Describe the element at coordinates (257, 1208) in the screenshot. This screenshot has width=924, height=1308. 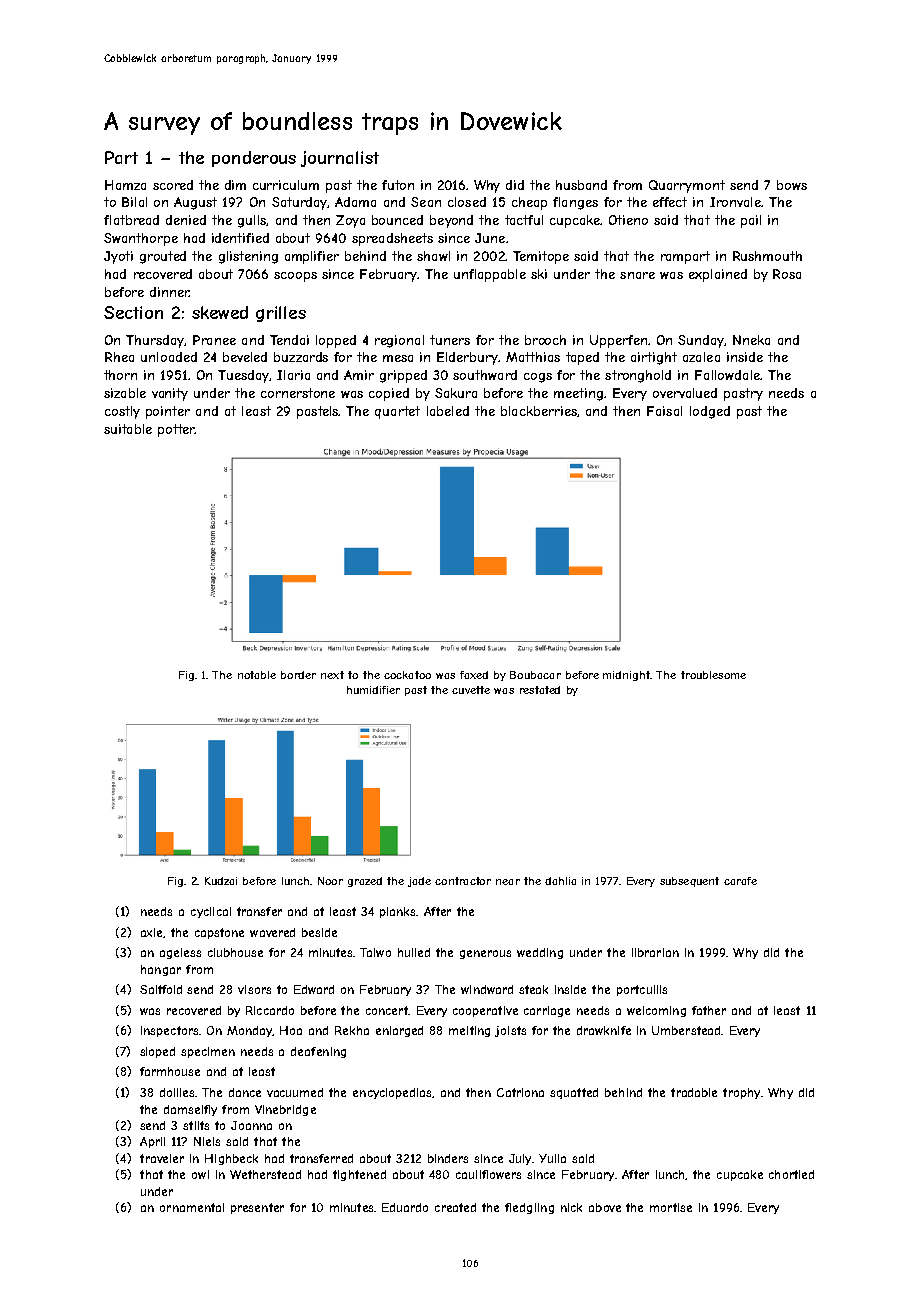
I see `presenter` at that location.
